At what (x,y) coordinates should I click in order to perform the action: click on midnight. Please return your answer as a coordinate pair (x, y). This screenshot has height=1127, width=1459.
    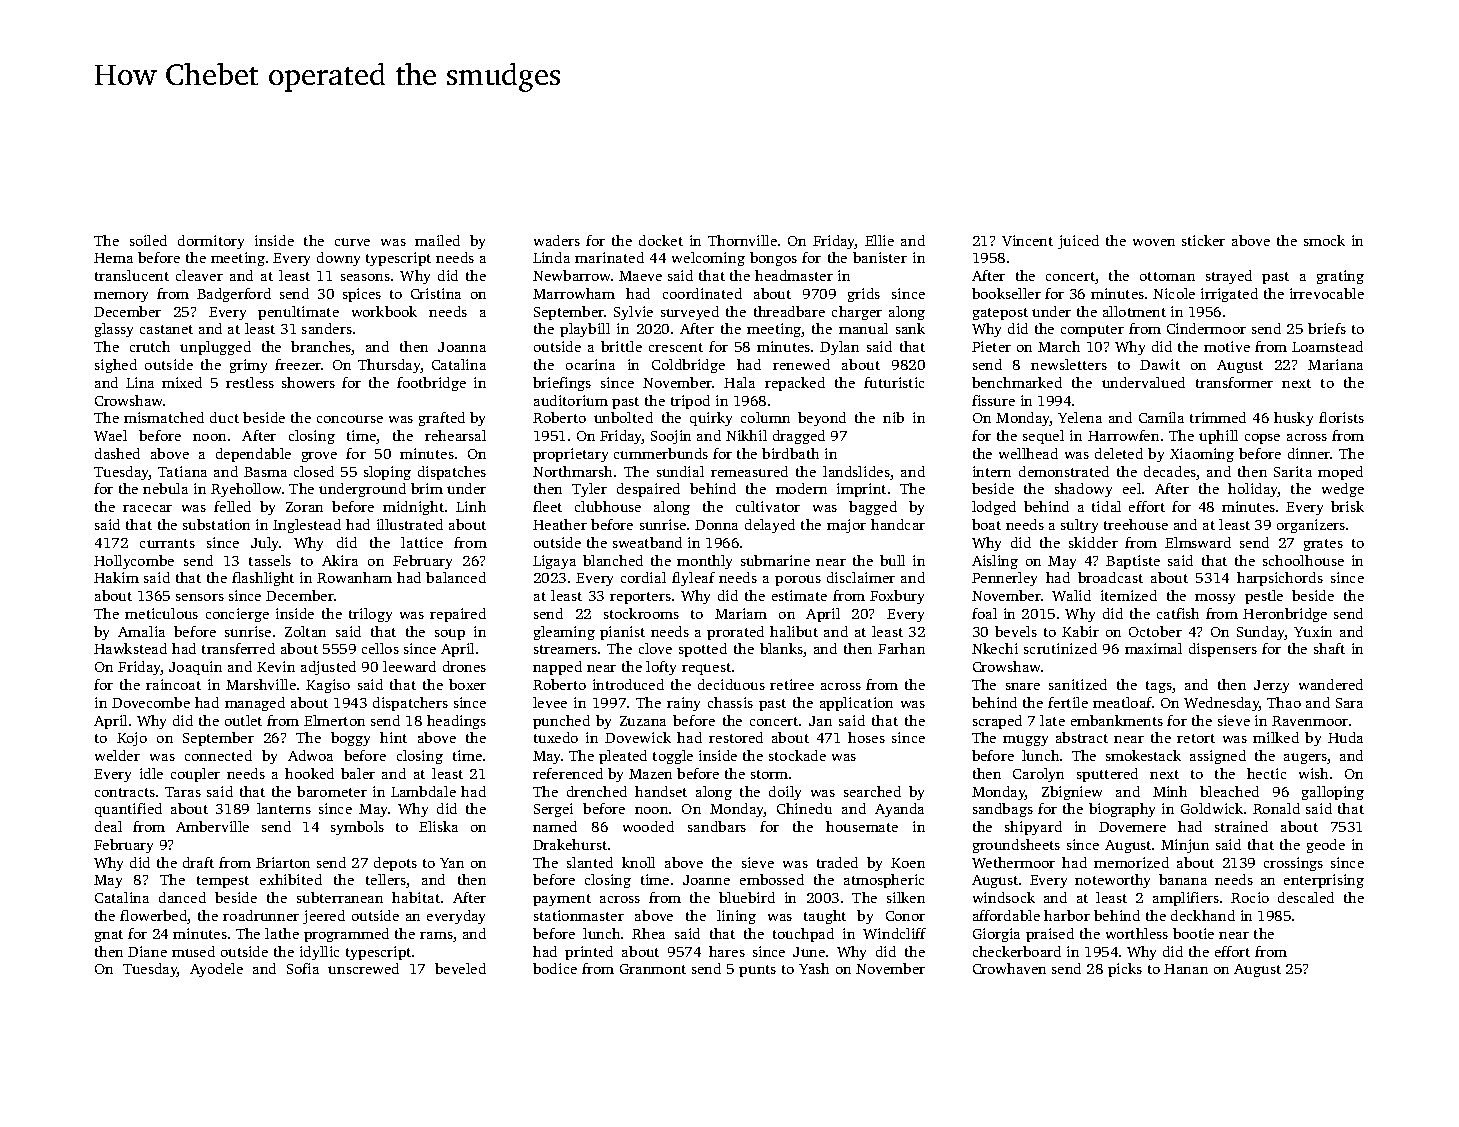
    Looking at the image, I should click on (413, 508).
